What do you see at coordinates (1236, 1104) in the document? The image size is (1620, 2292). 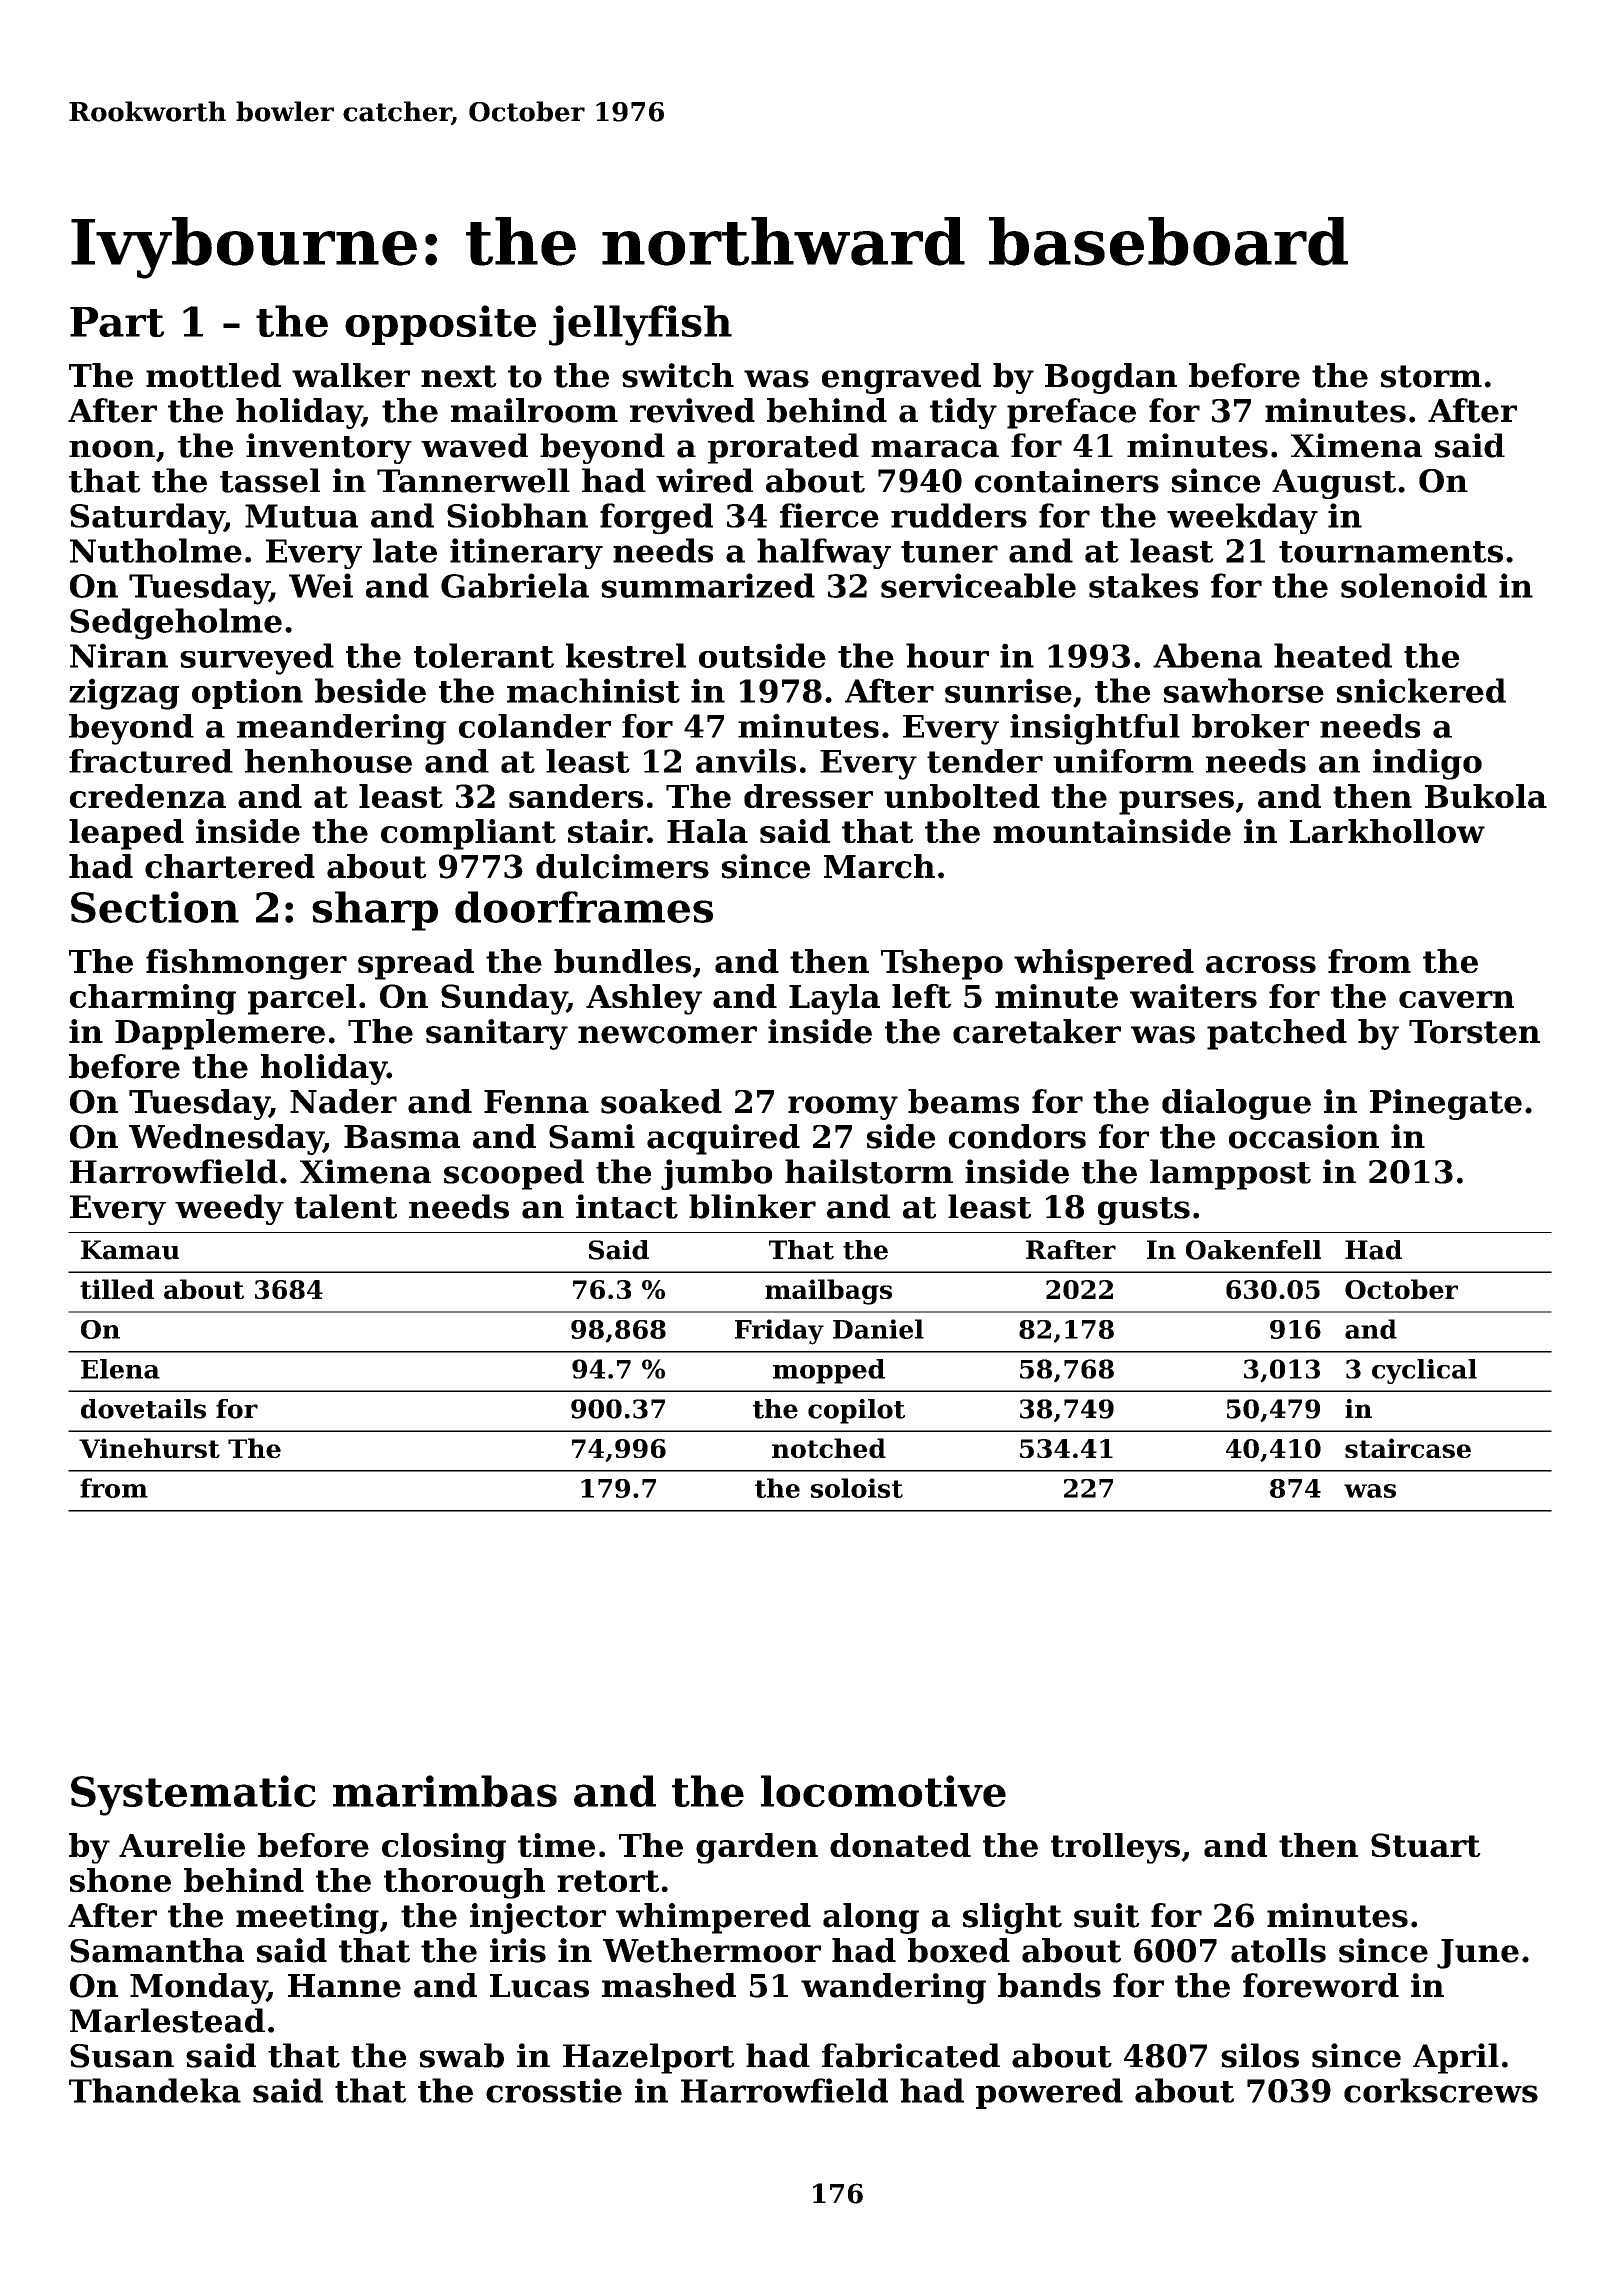 I see `dialogue` at bounding box center [1236, 1104].
